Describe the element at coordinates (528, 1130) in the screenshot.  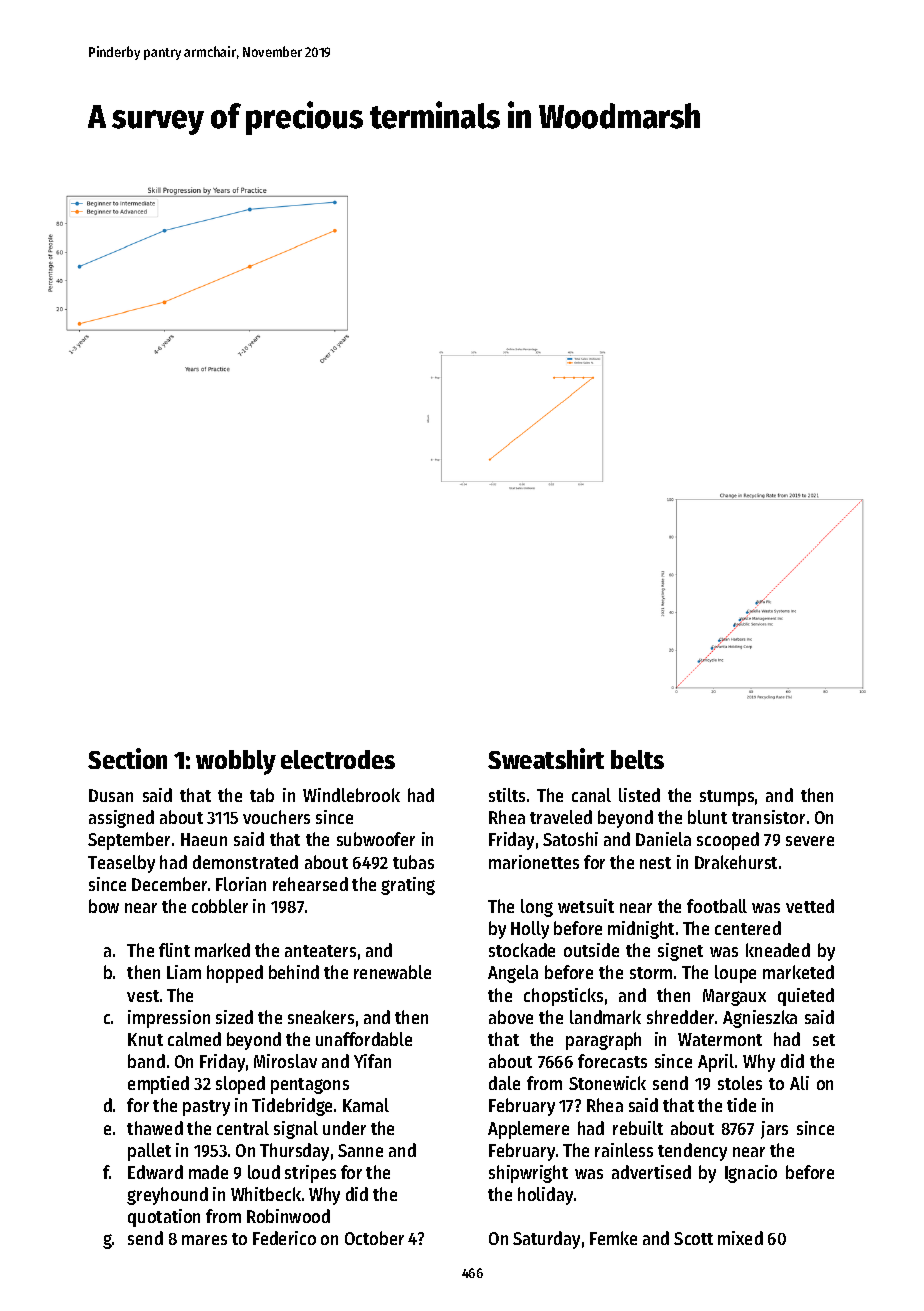
I see `Applemere` at that location.
